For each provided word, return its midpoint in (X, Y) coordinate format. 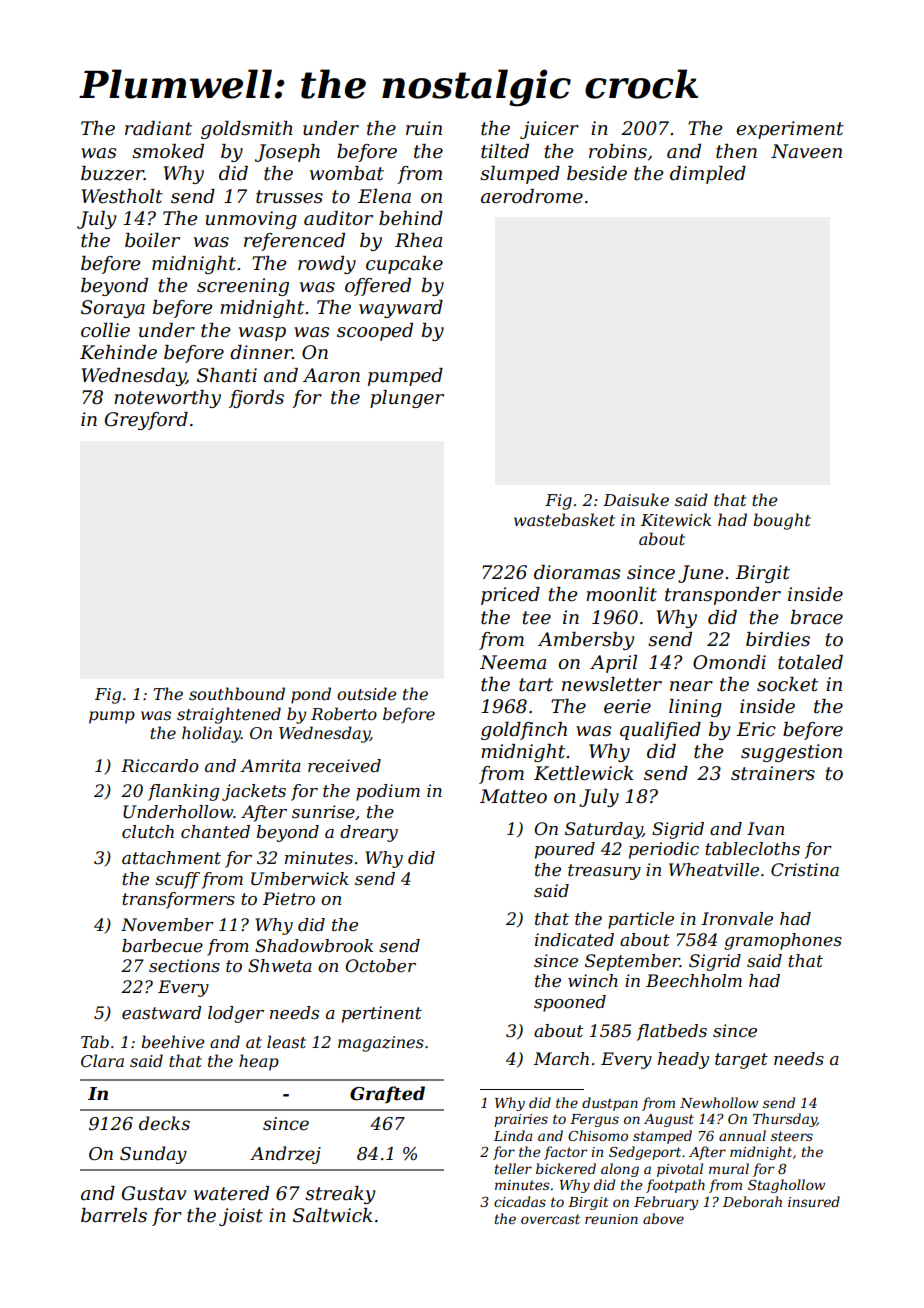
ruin (424, 128)
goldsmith (247, 130)
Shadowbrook (314, 946)
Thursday (785, 1120)
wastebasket (564, 519)
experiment (790, 130)
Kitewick (676, 519)
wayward (401, 309)
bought (782, 521)
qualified (660, 731)
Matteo (513, 796)
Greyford (146, 421)
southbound (237, 693)
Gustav (154, 1193)
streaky (340, 1195)
